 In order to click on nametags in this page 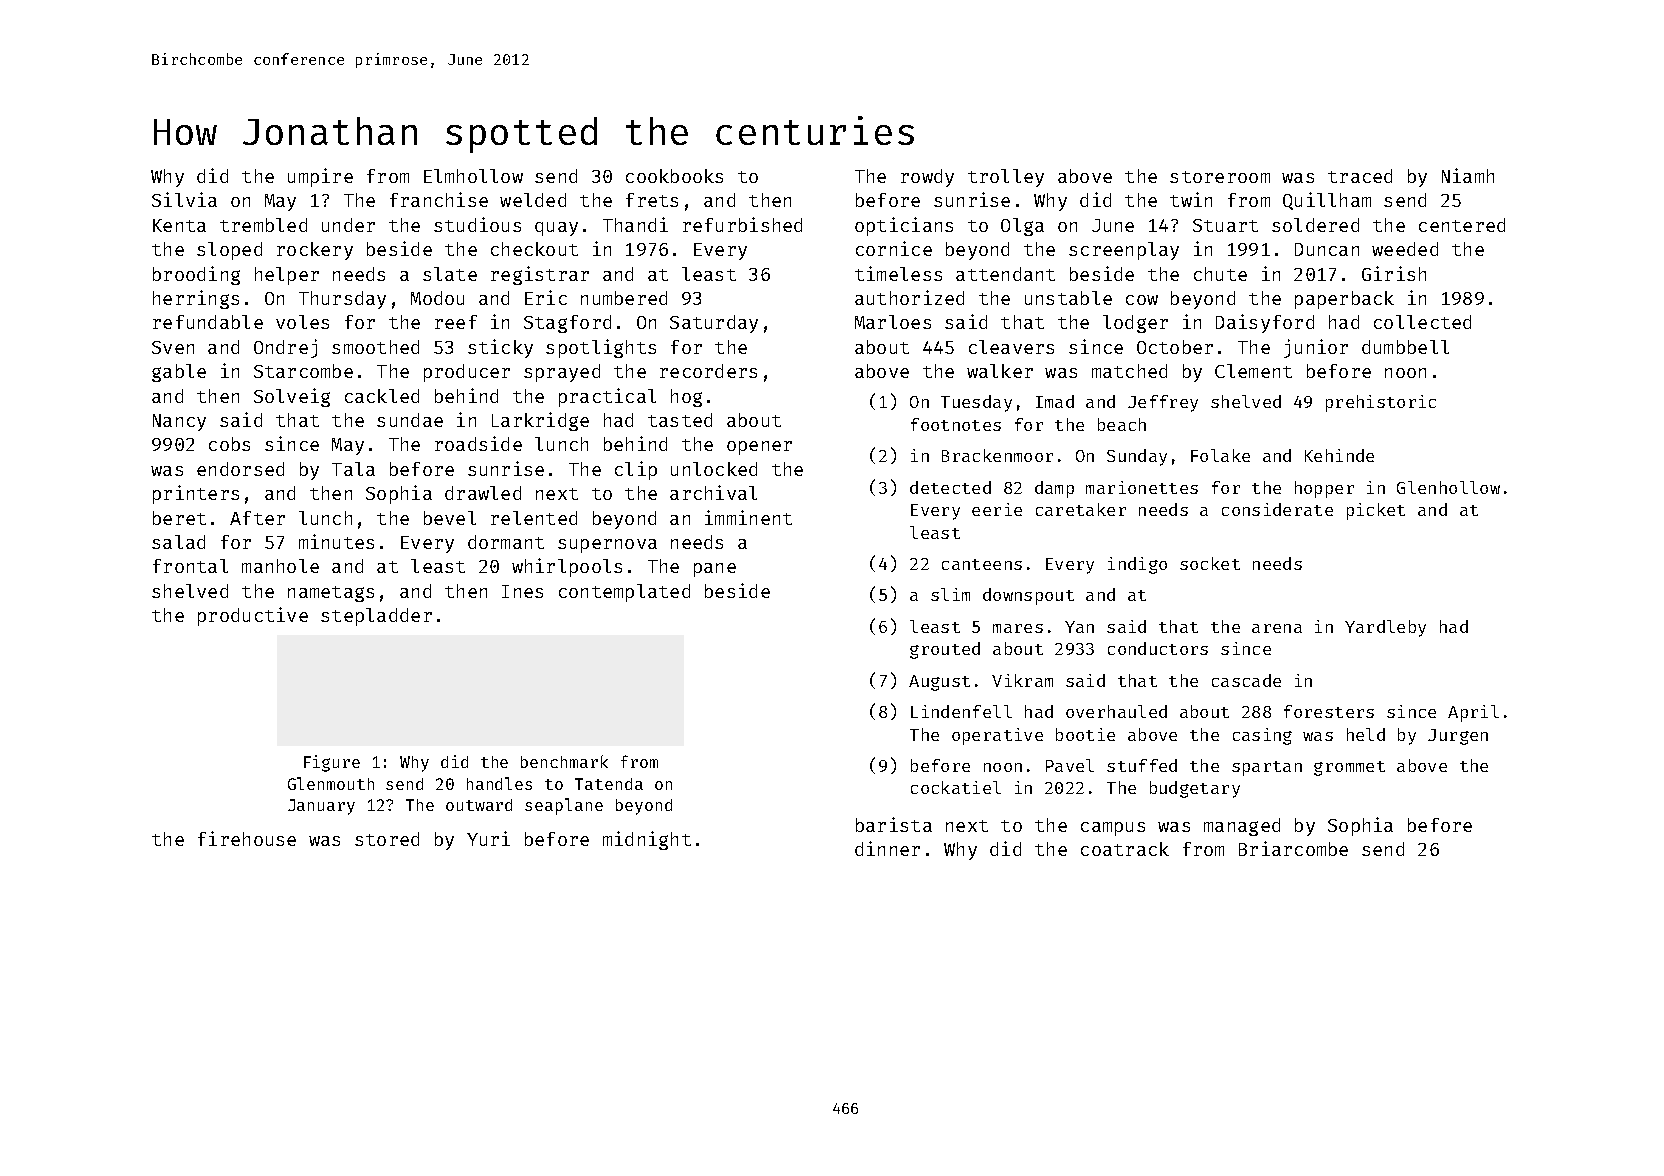, I will do `click(331, 594)`.
